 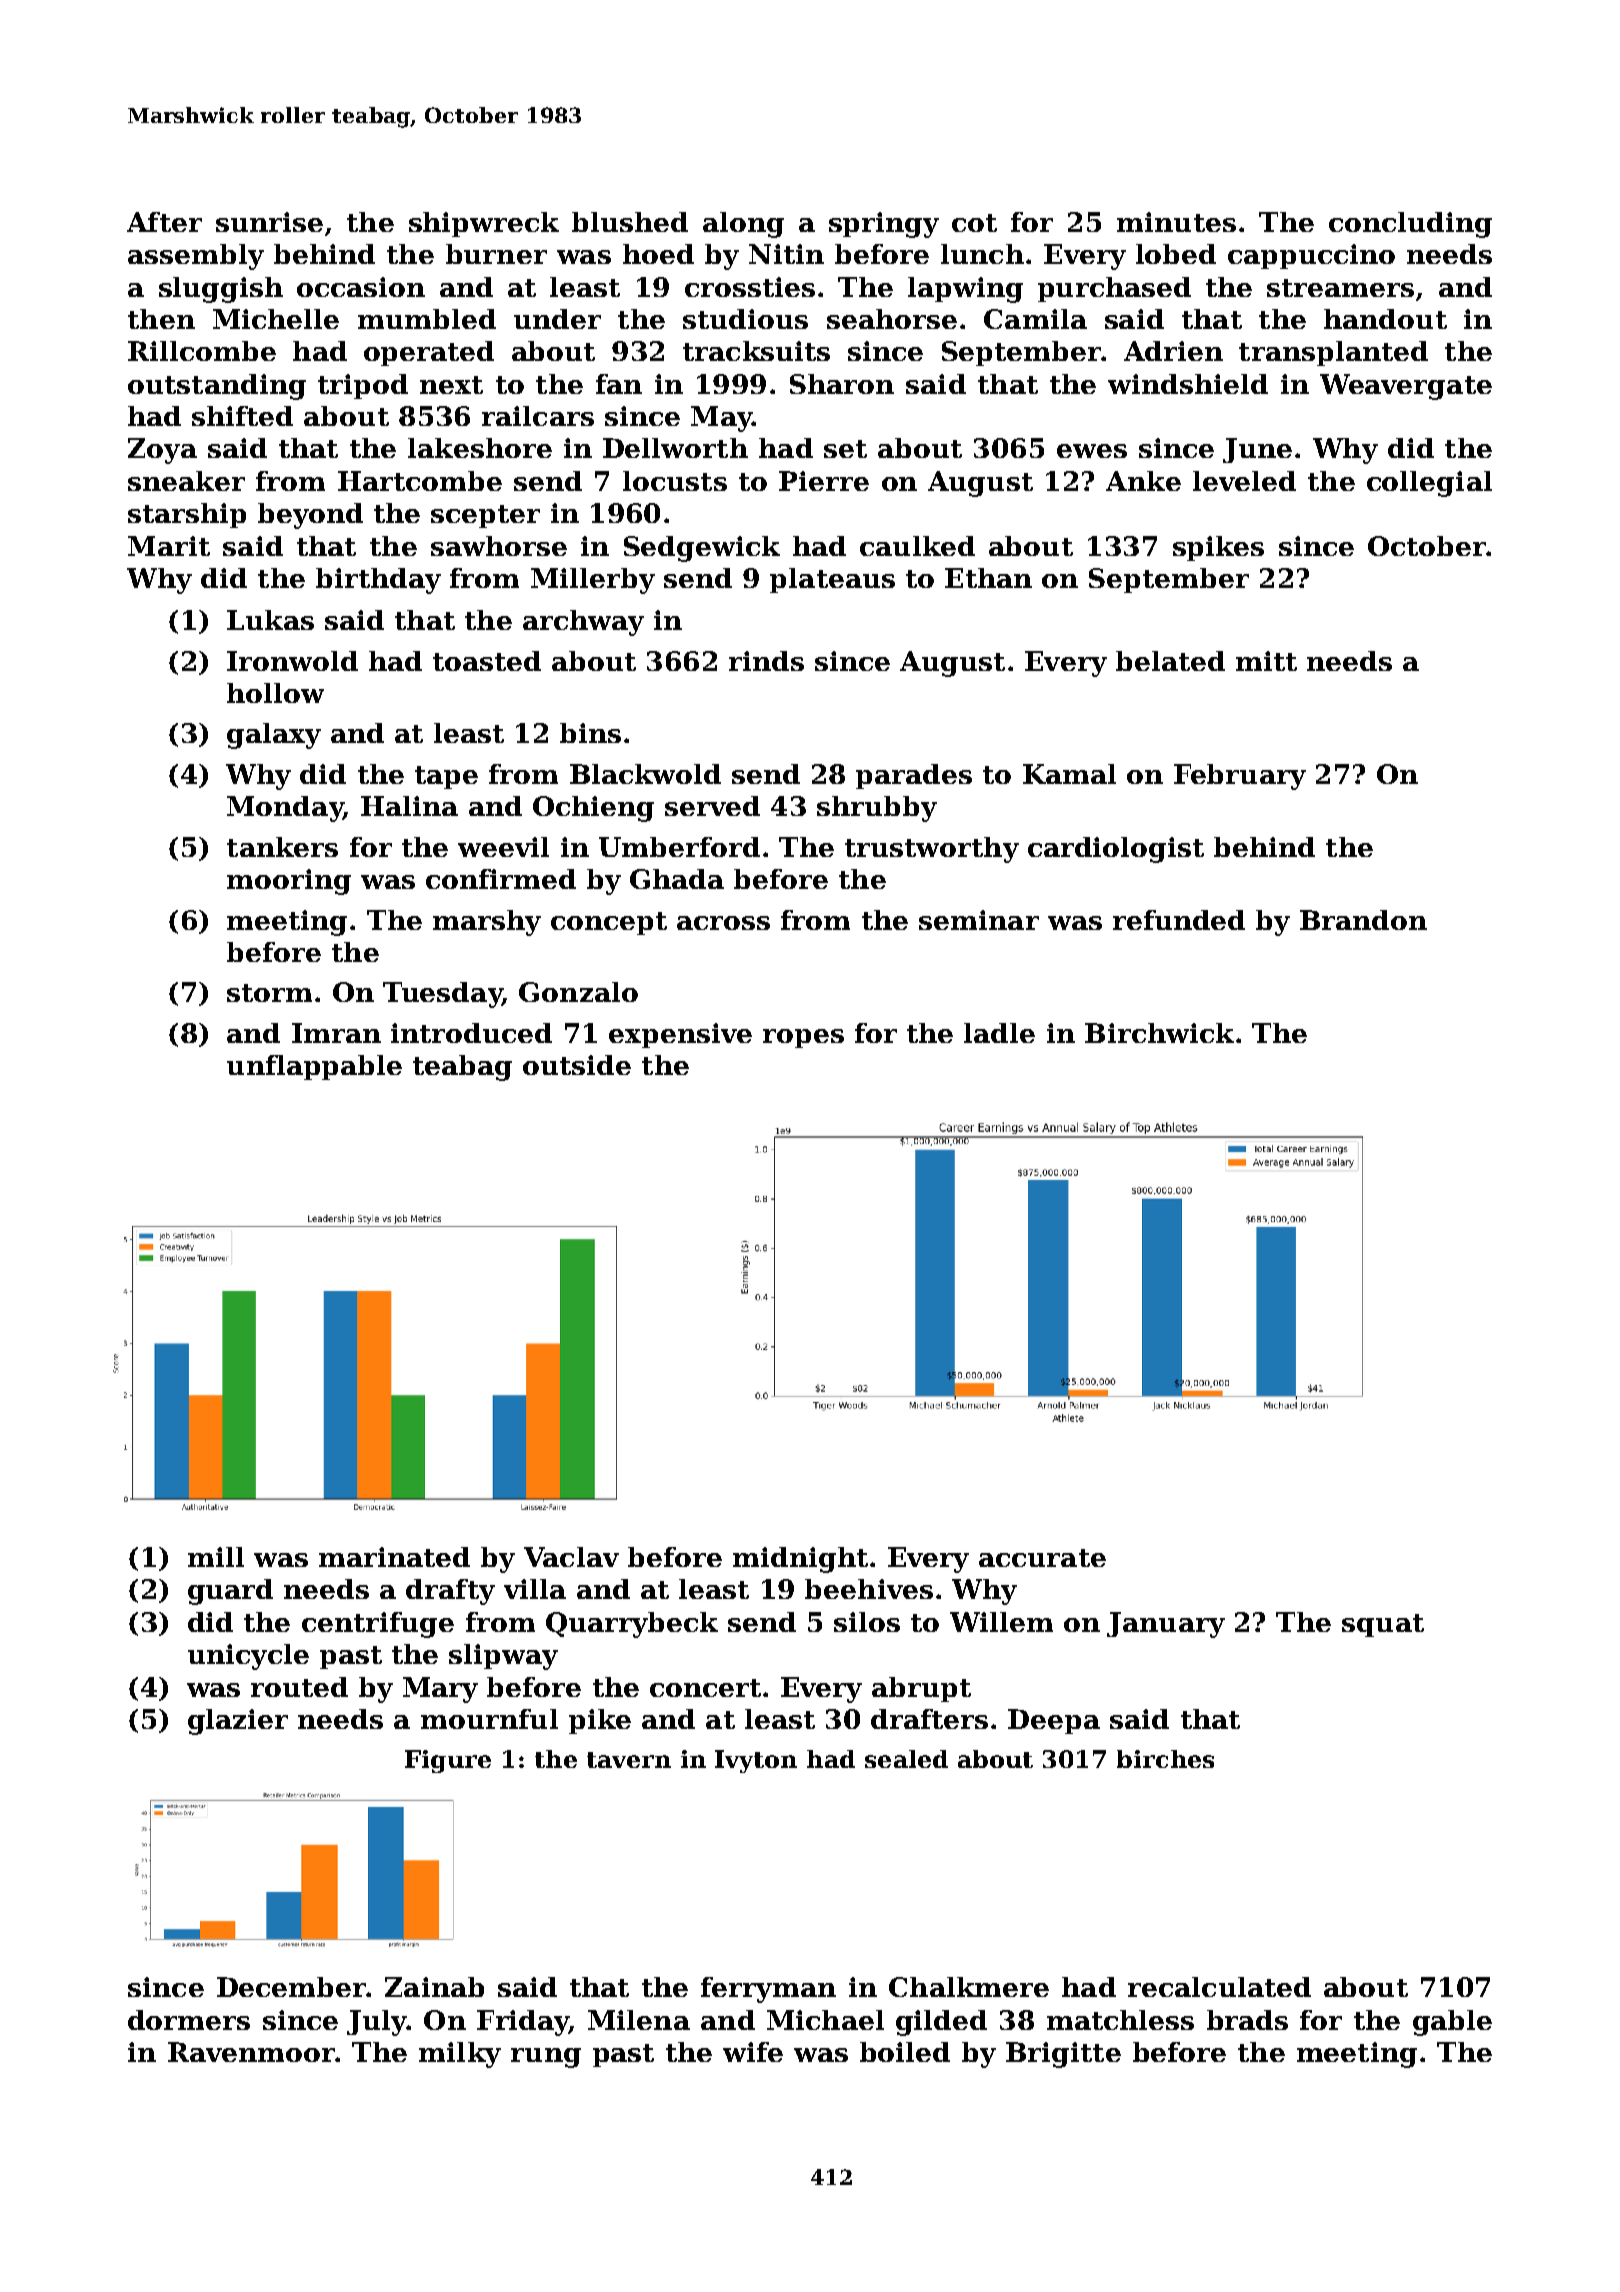 What do you see at coordinates (269, 222) in the page?
I see `sunrise` at bounding box center [269, 222].
